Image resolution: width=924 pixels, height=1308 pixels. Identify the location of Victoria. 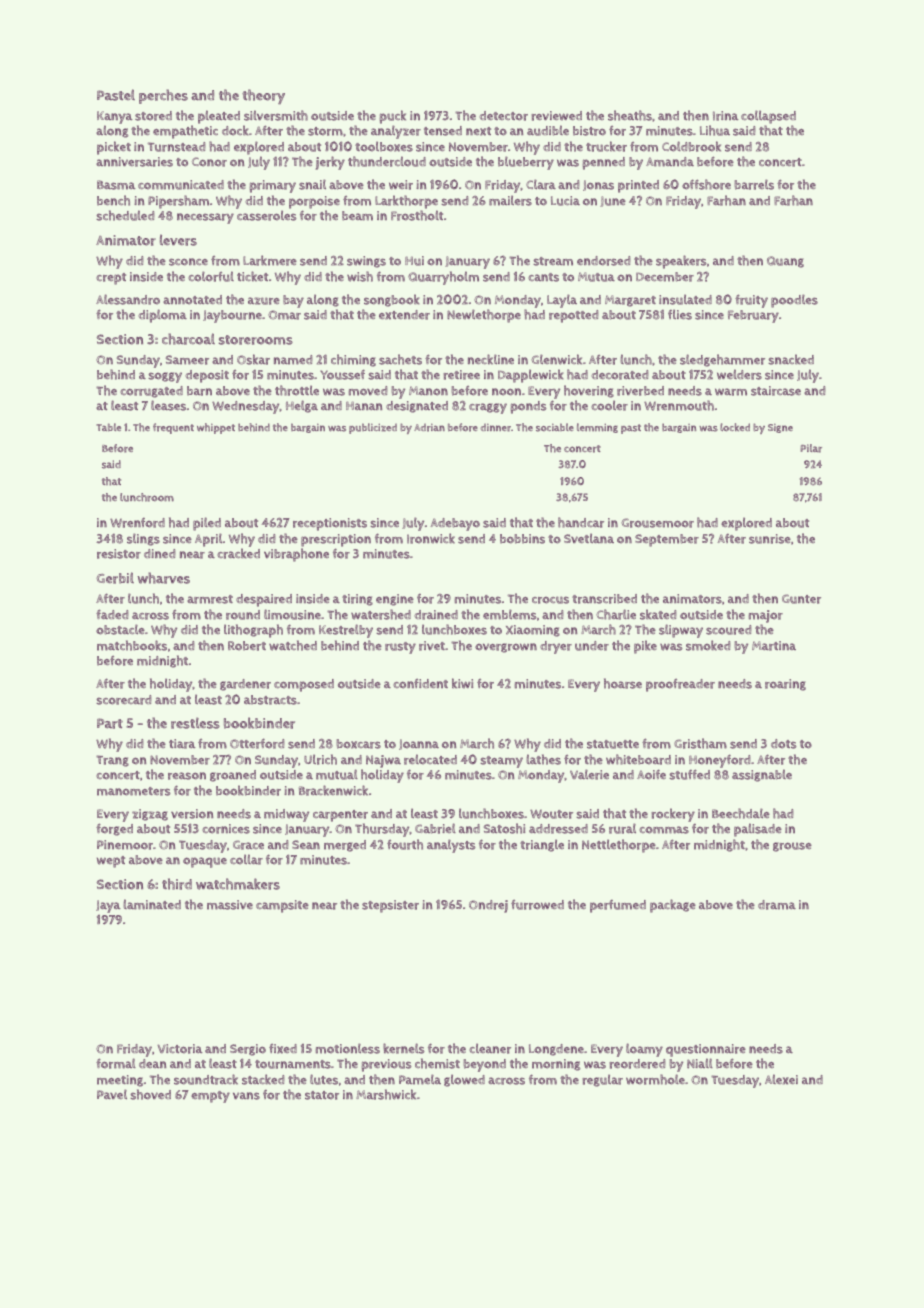
(180, 1049).
